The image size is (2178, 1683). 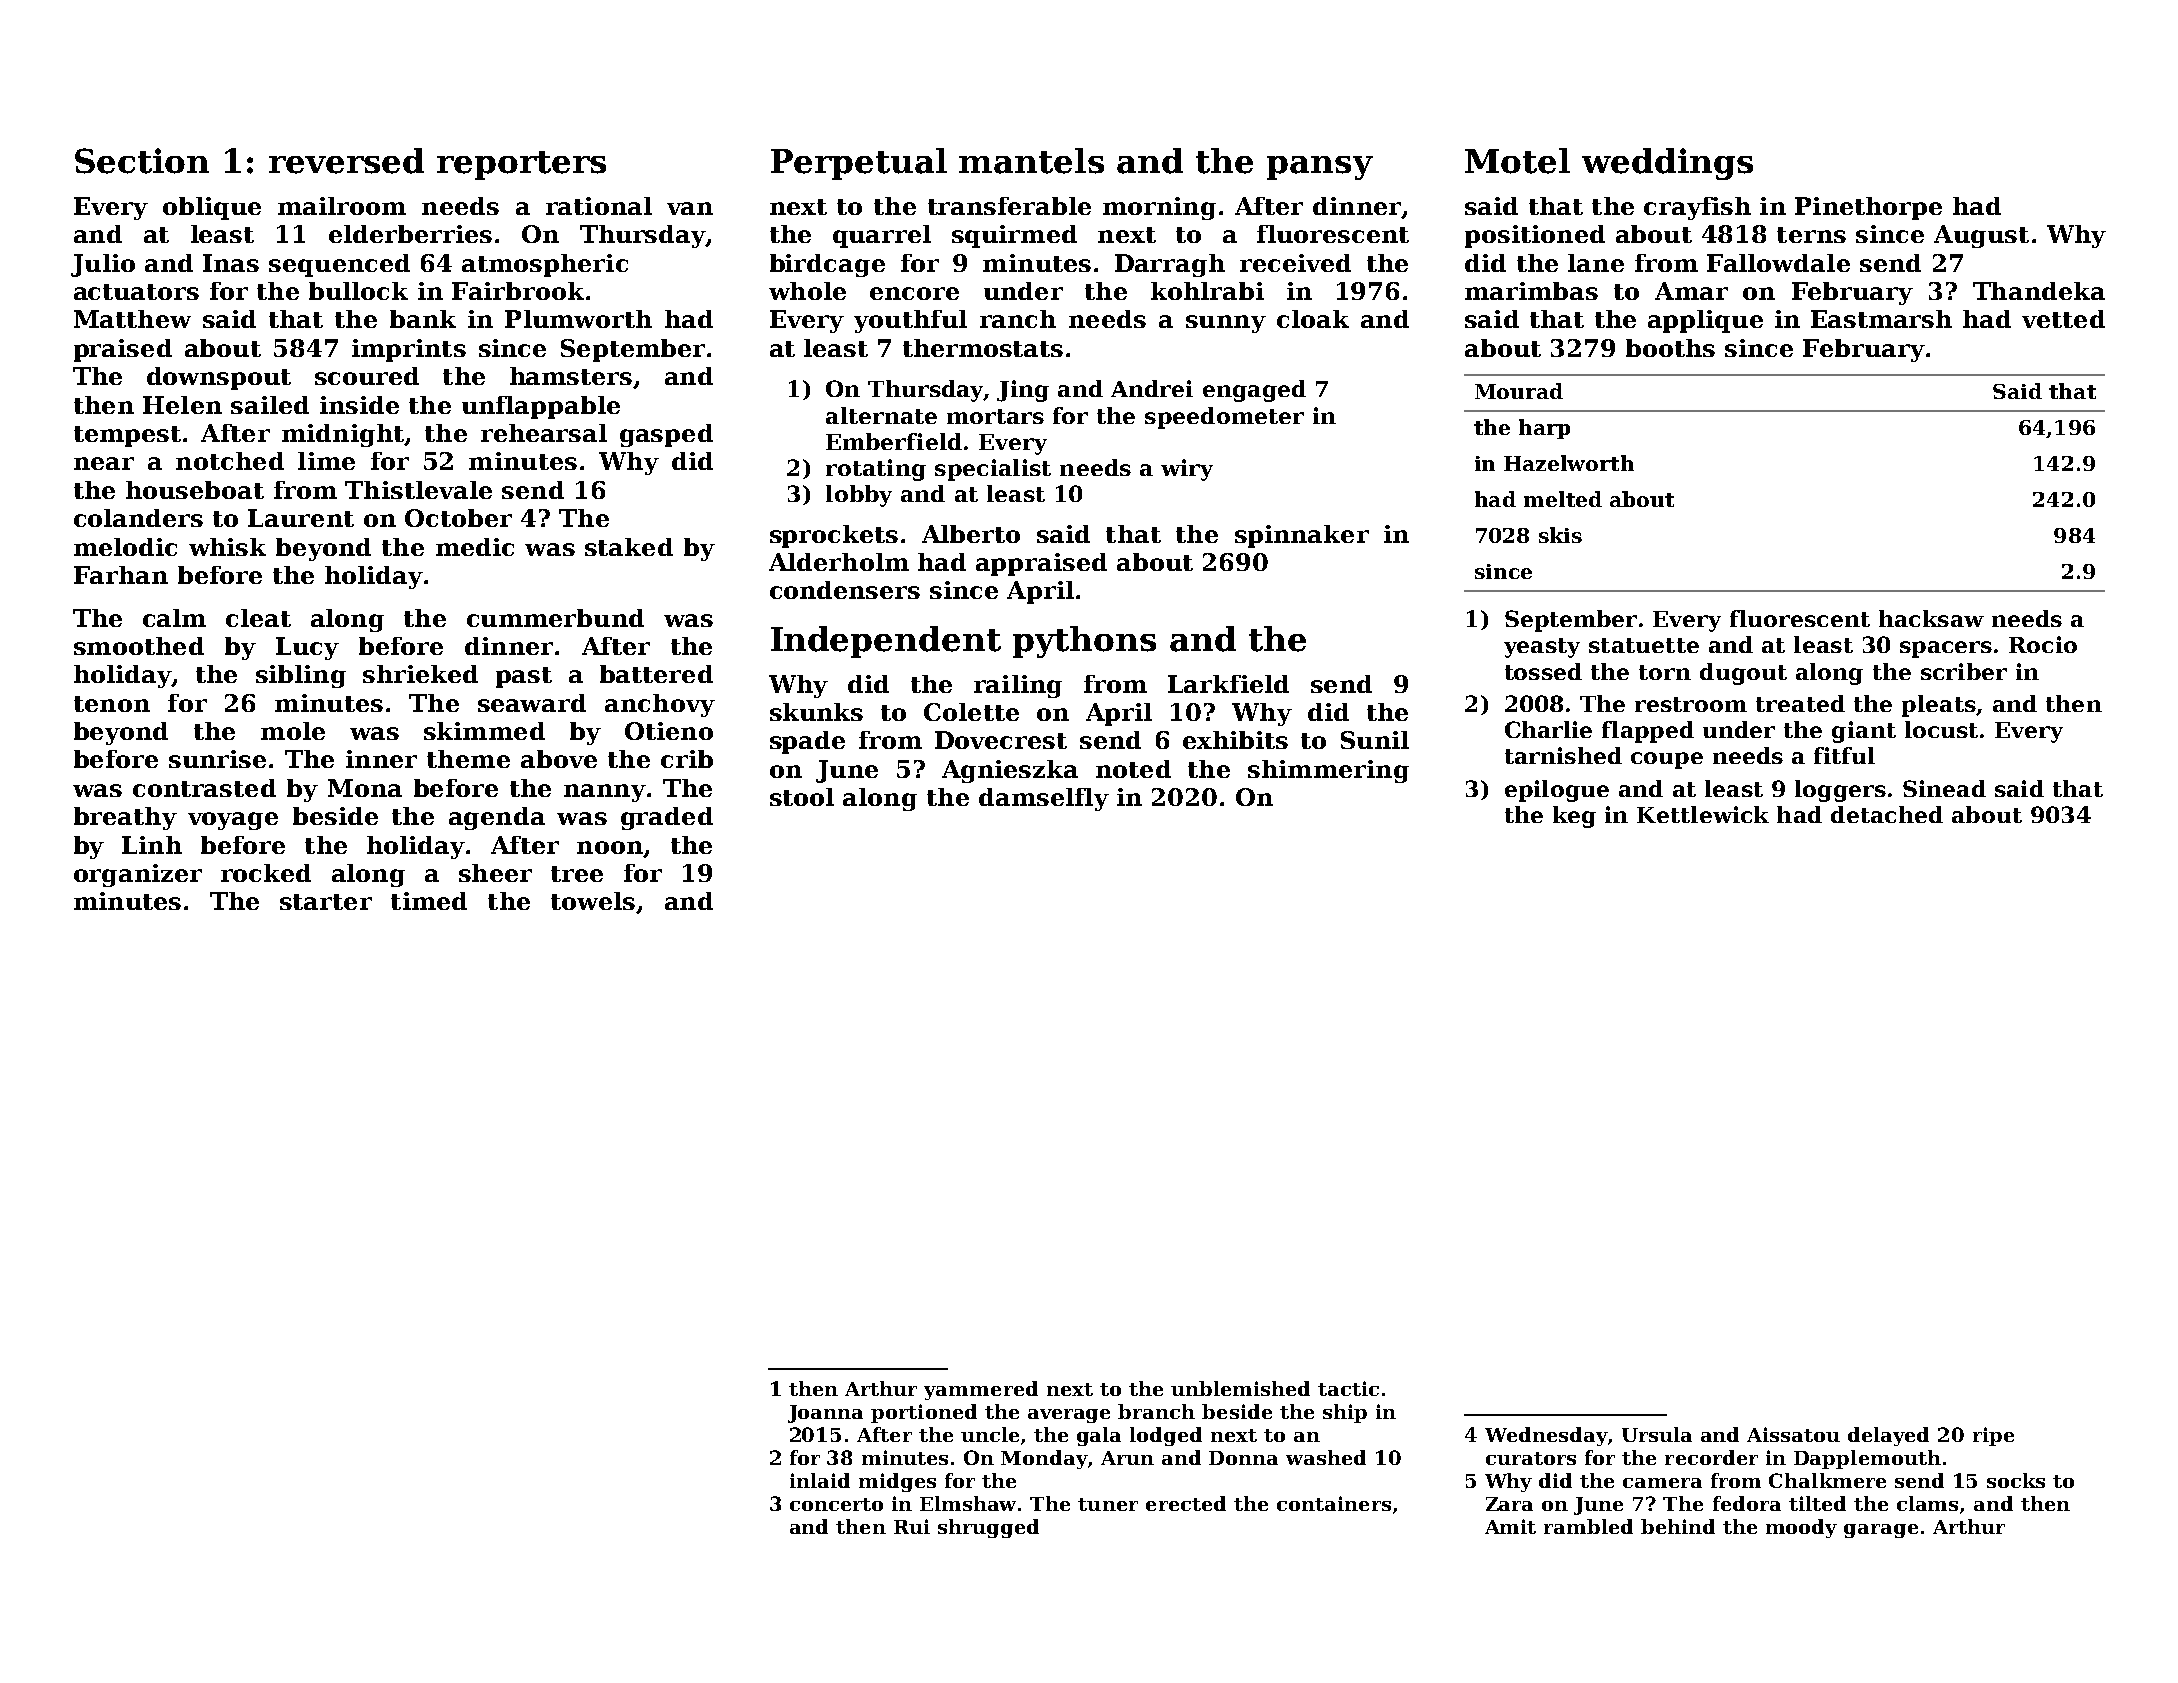 I want to click on marimbas, so click(x=1531, y=291).
